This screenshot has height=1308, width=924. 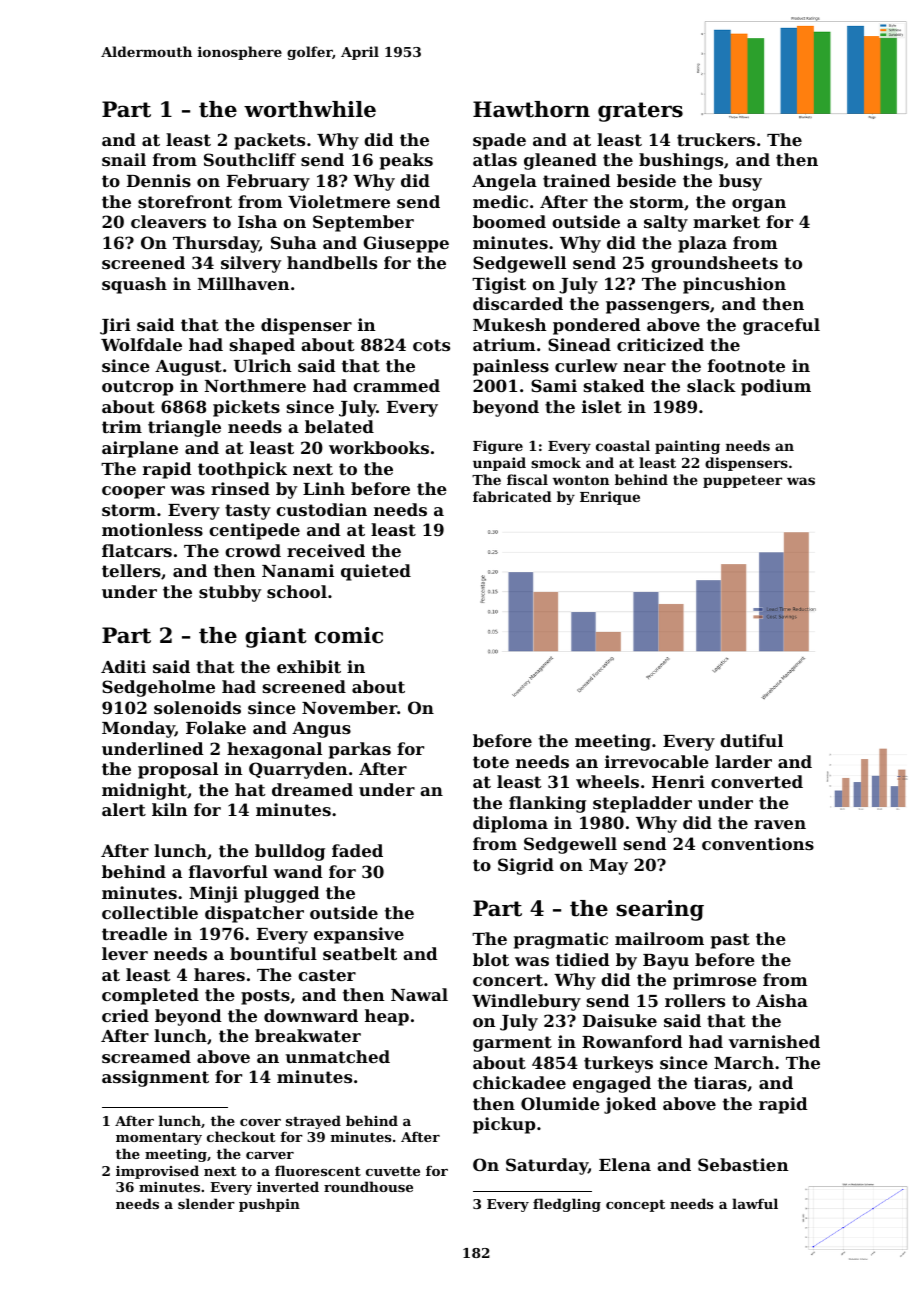 I want to click on past, so click(x=730, y=941).
